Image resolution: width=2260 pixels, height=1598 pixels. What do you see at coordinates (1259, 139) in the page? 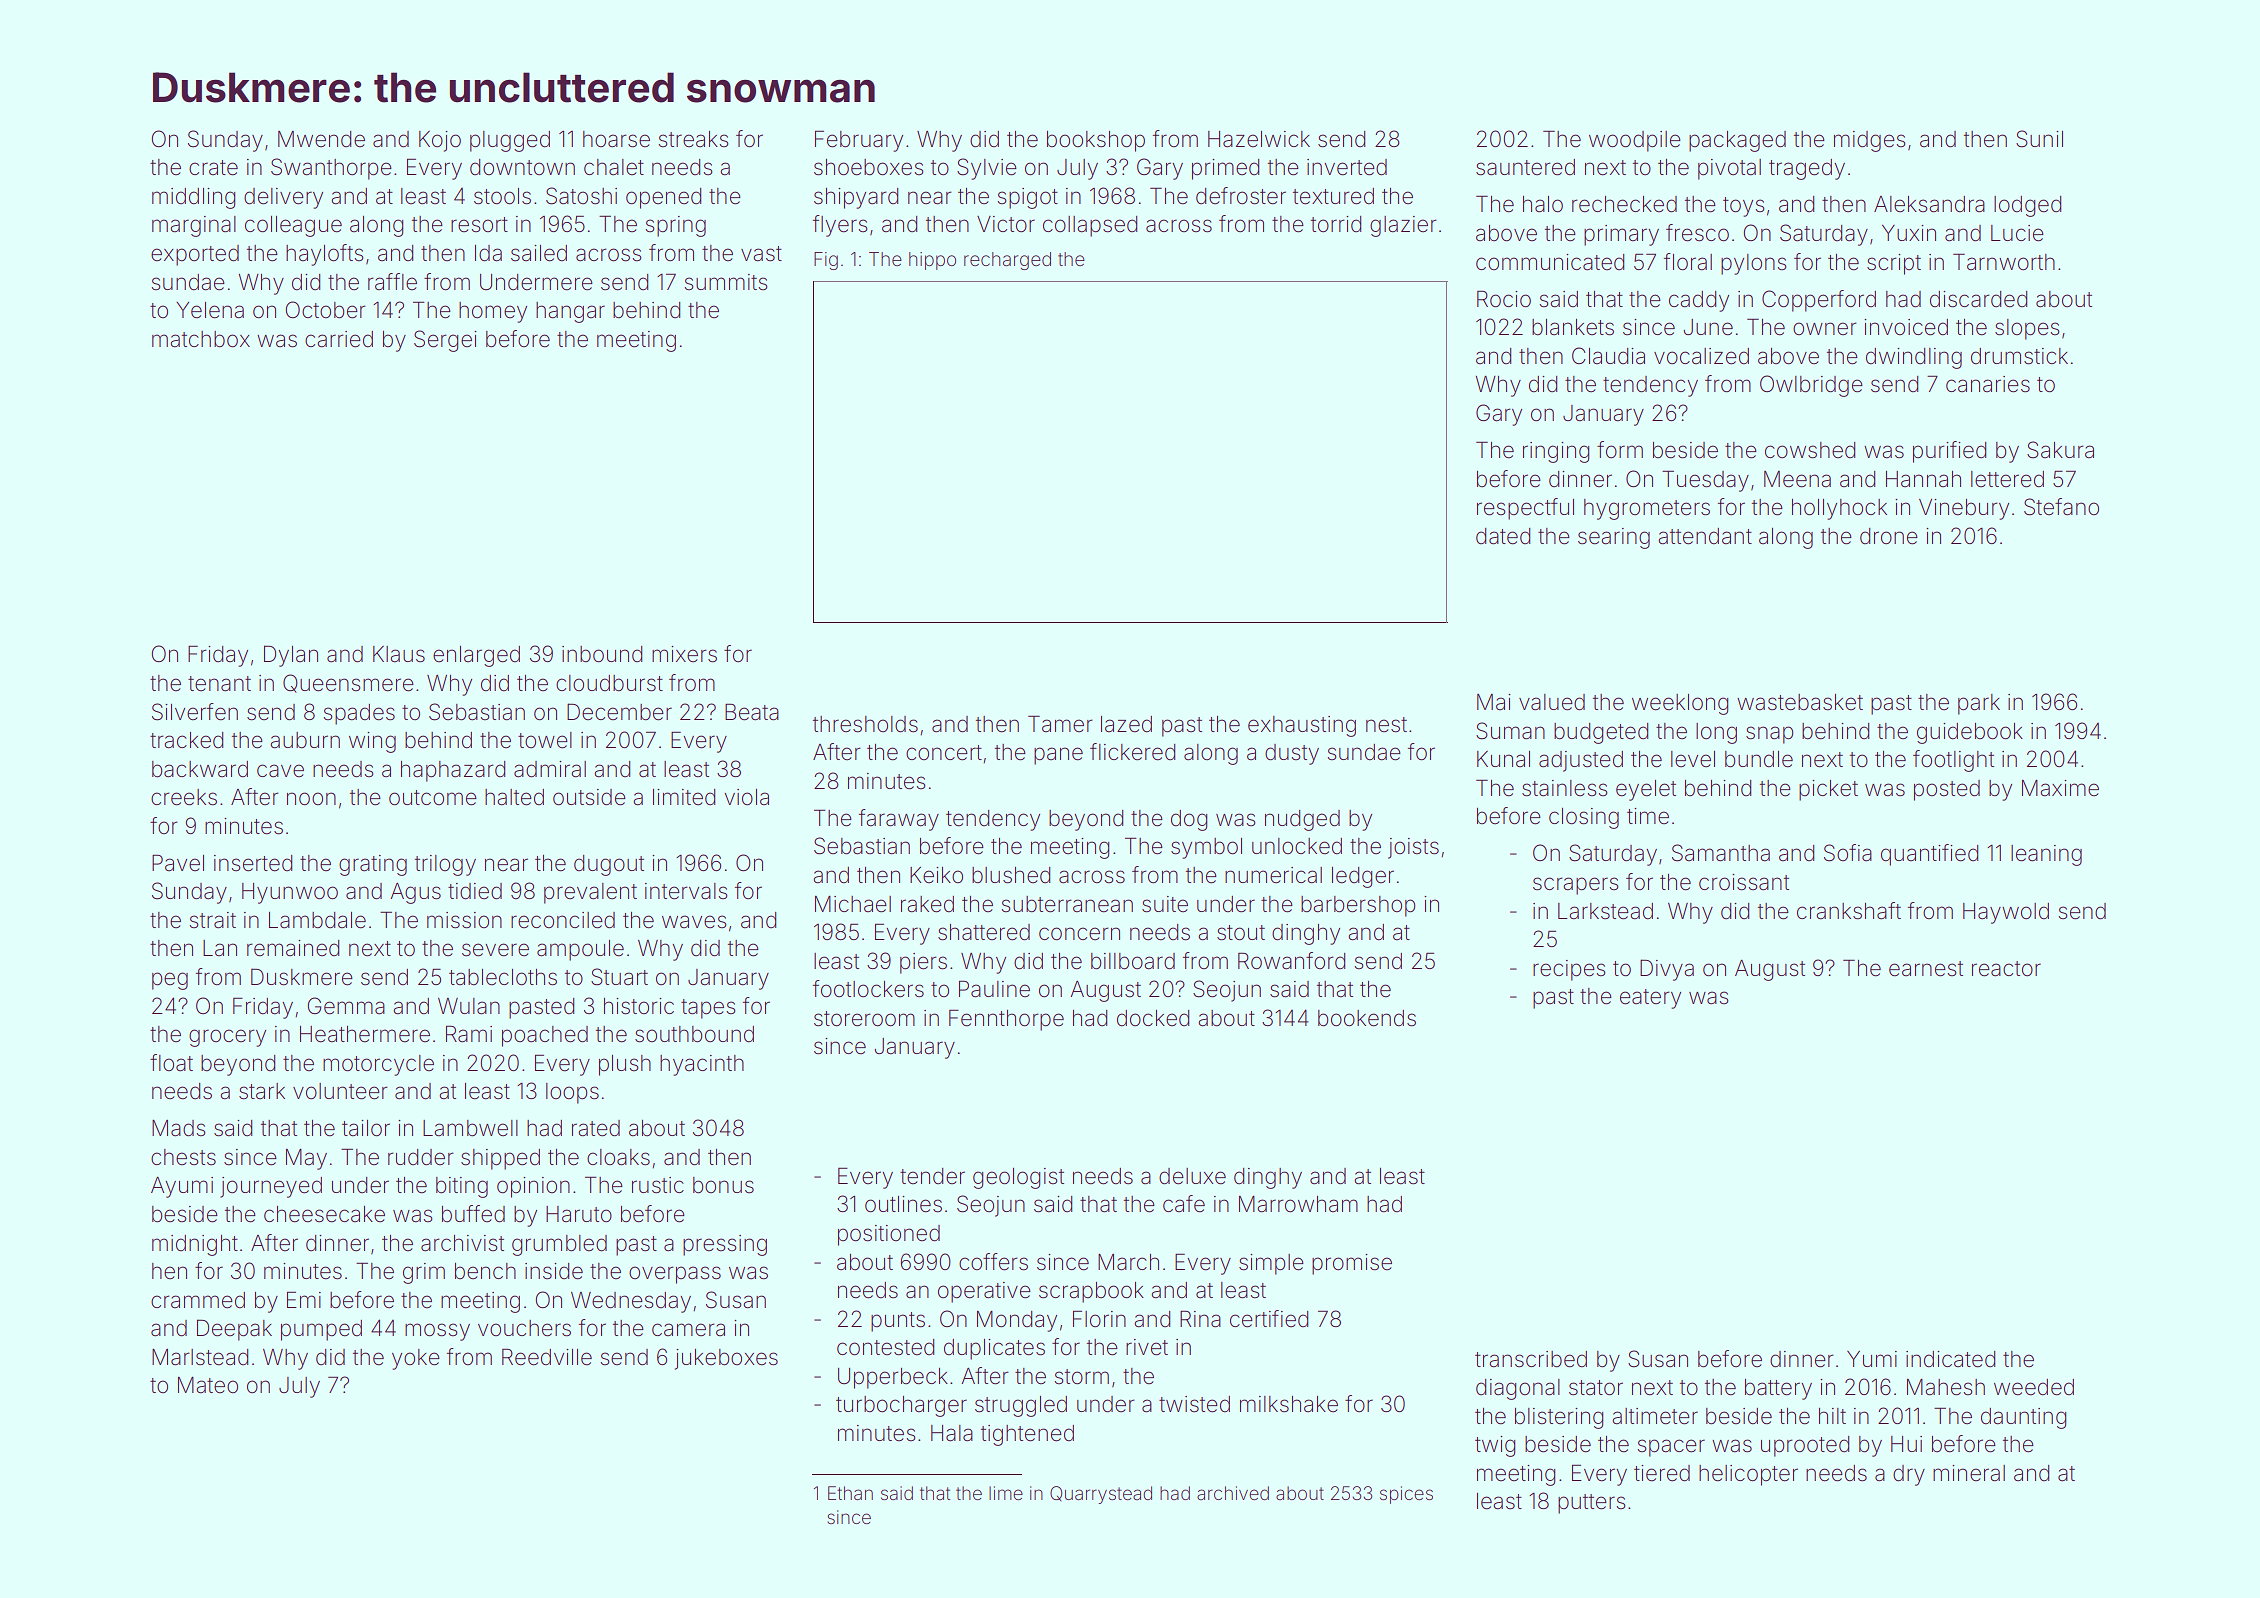
I see `Hazelwick` at bounding box center [1259, 139].
